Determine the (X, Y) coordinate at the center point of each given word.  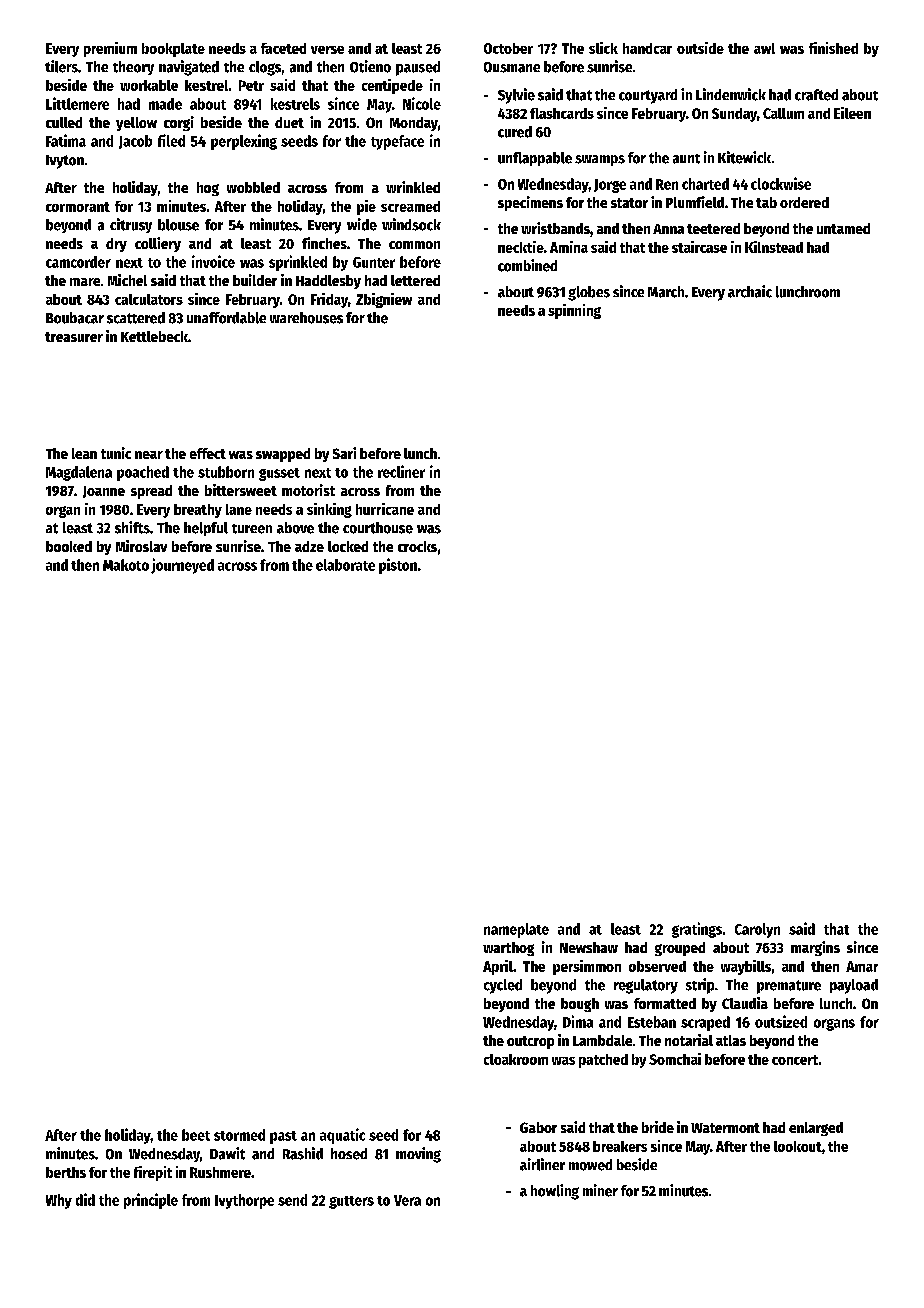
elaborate (345, 565)
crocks (417, 546)
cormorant (78, 207)
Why (59, 1201)
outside (700, 48)
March (666, 292)
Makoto (126, 565)
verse (327, 50)
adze (309, 546)
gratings (697, 930)
